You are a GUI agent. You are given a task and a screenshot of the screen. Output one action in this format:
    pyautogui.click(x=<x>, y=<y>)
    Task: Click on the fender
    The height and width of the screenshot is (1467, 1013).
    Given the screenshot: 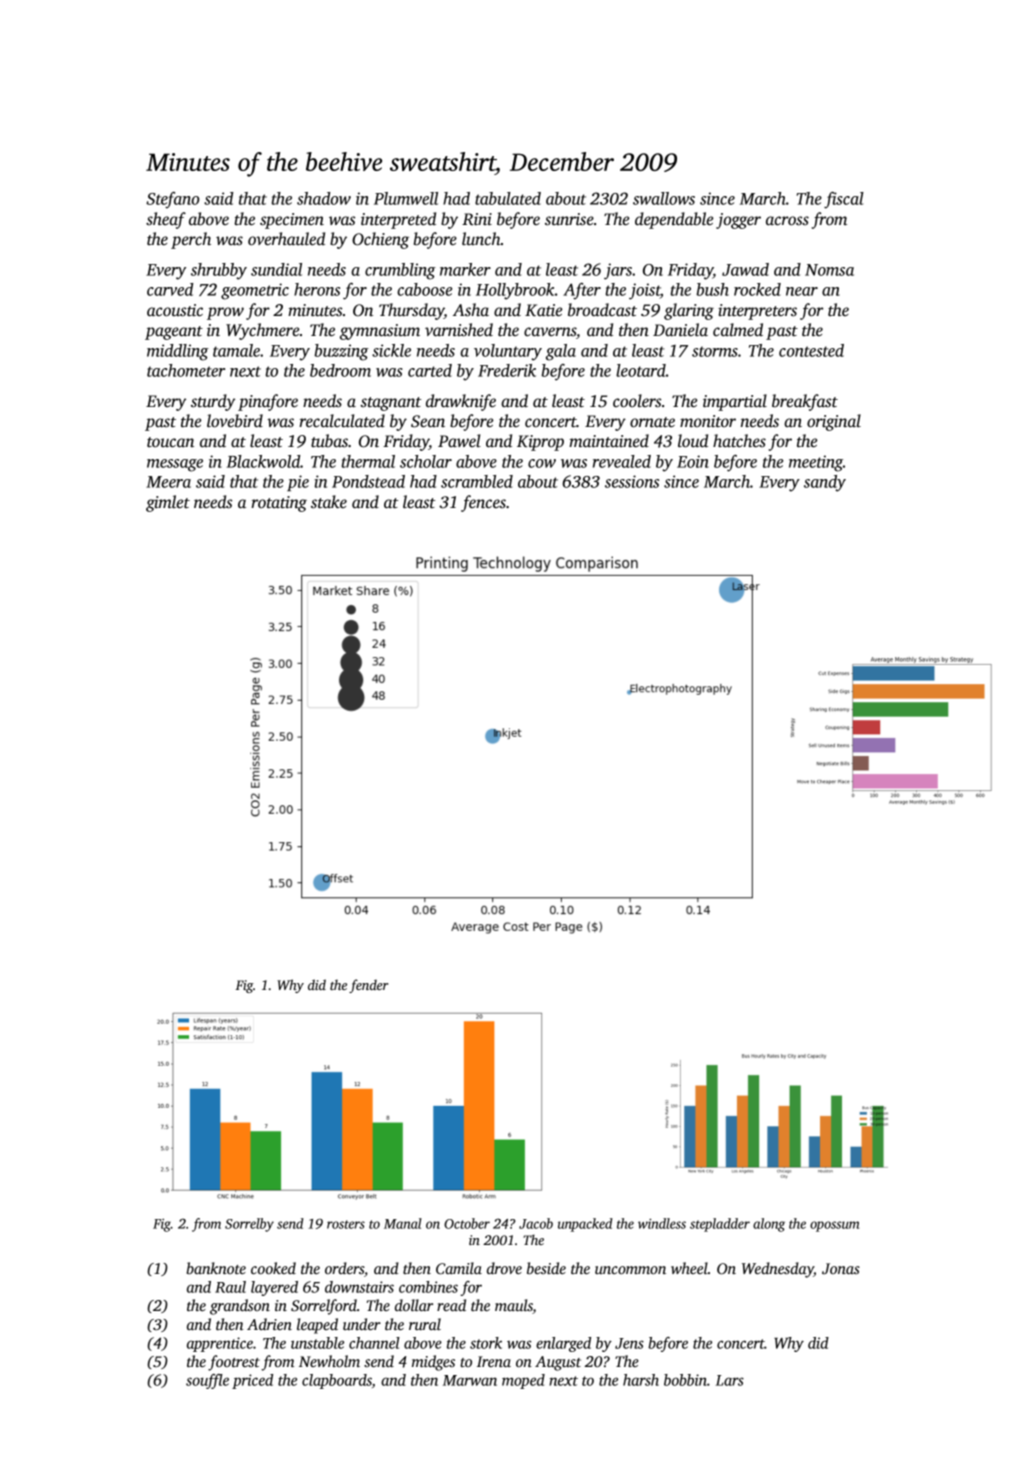 What is the action you would take?
    pyautogui.click(x=368, y=986)
